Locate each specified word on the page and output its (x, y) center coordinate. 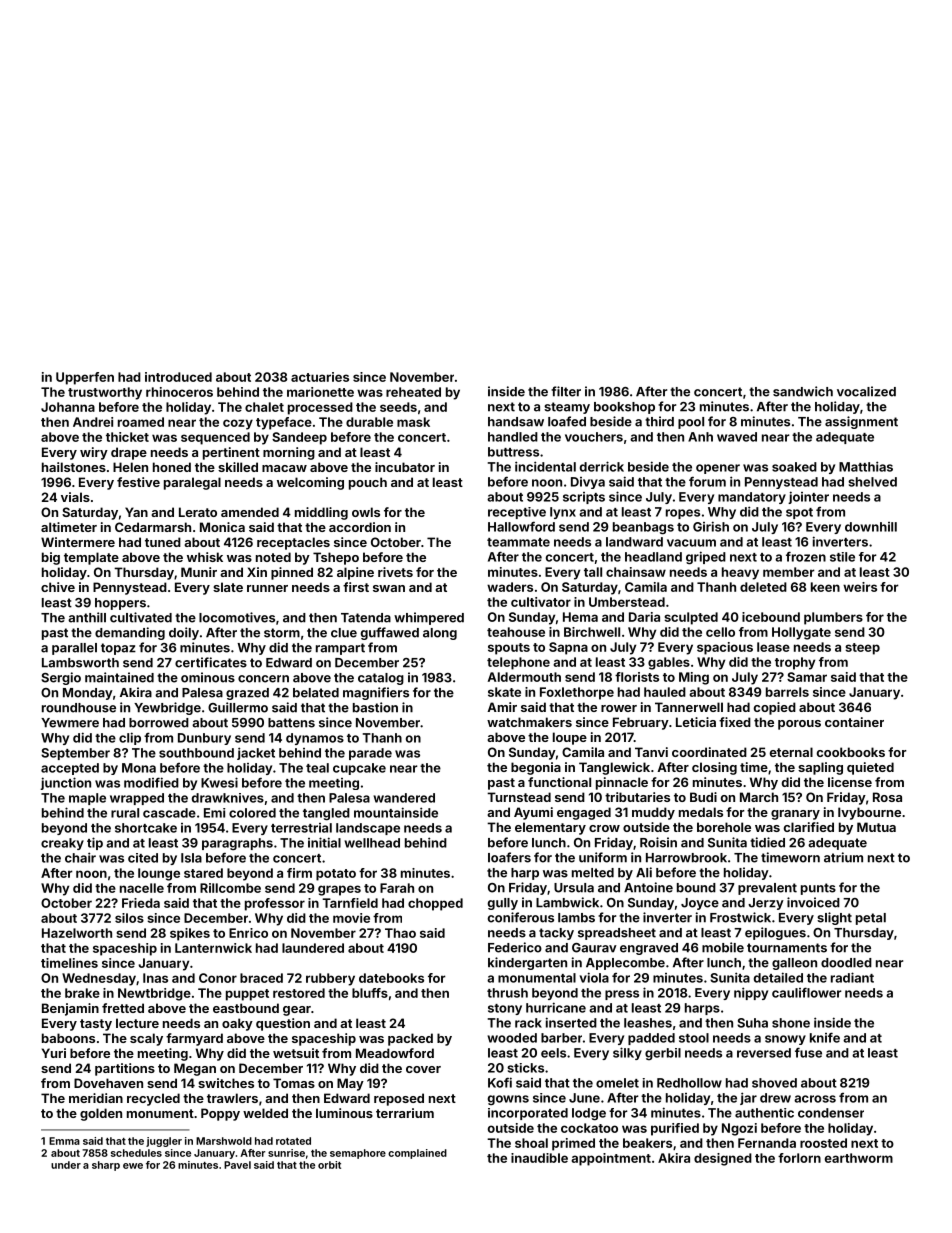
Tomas (294, 1083)
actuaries (320, 377)
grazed (247, 694)
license (850, 782)
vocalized (866, 391)
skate (504, 692)
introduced (178, 377)
